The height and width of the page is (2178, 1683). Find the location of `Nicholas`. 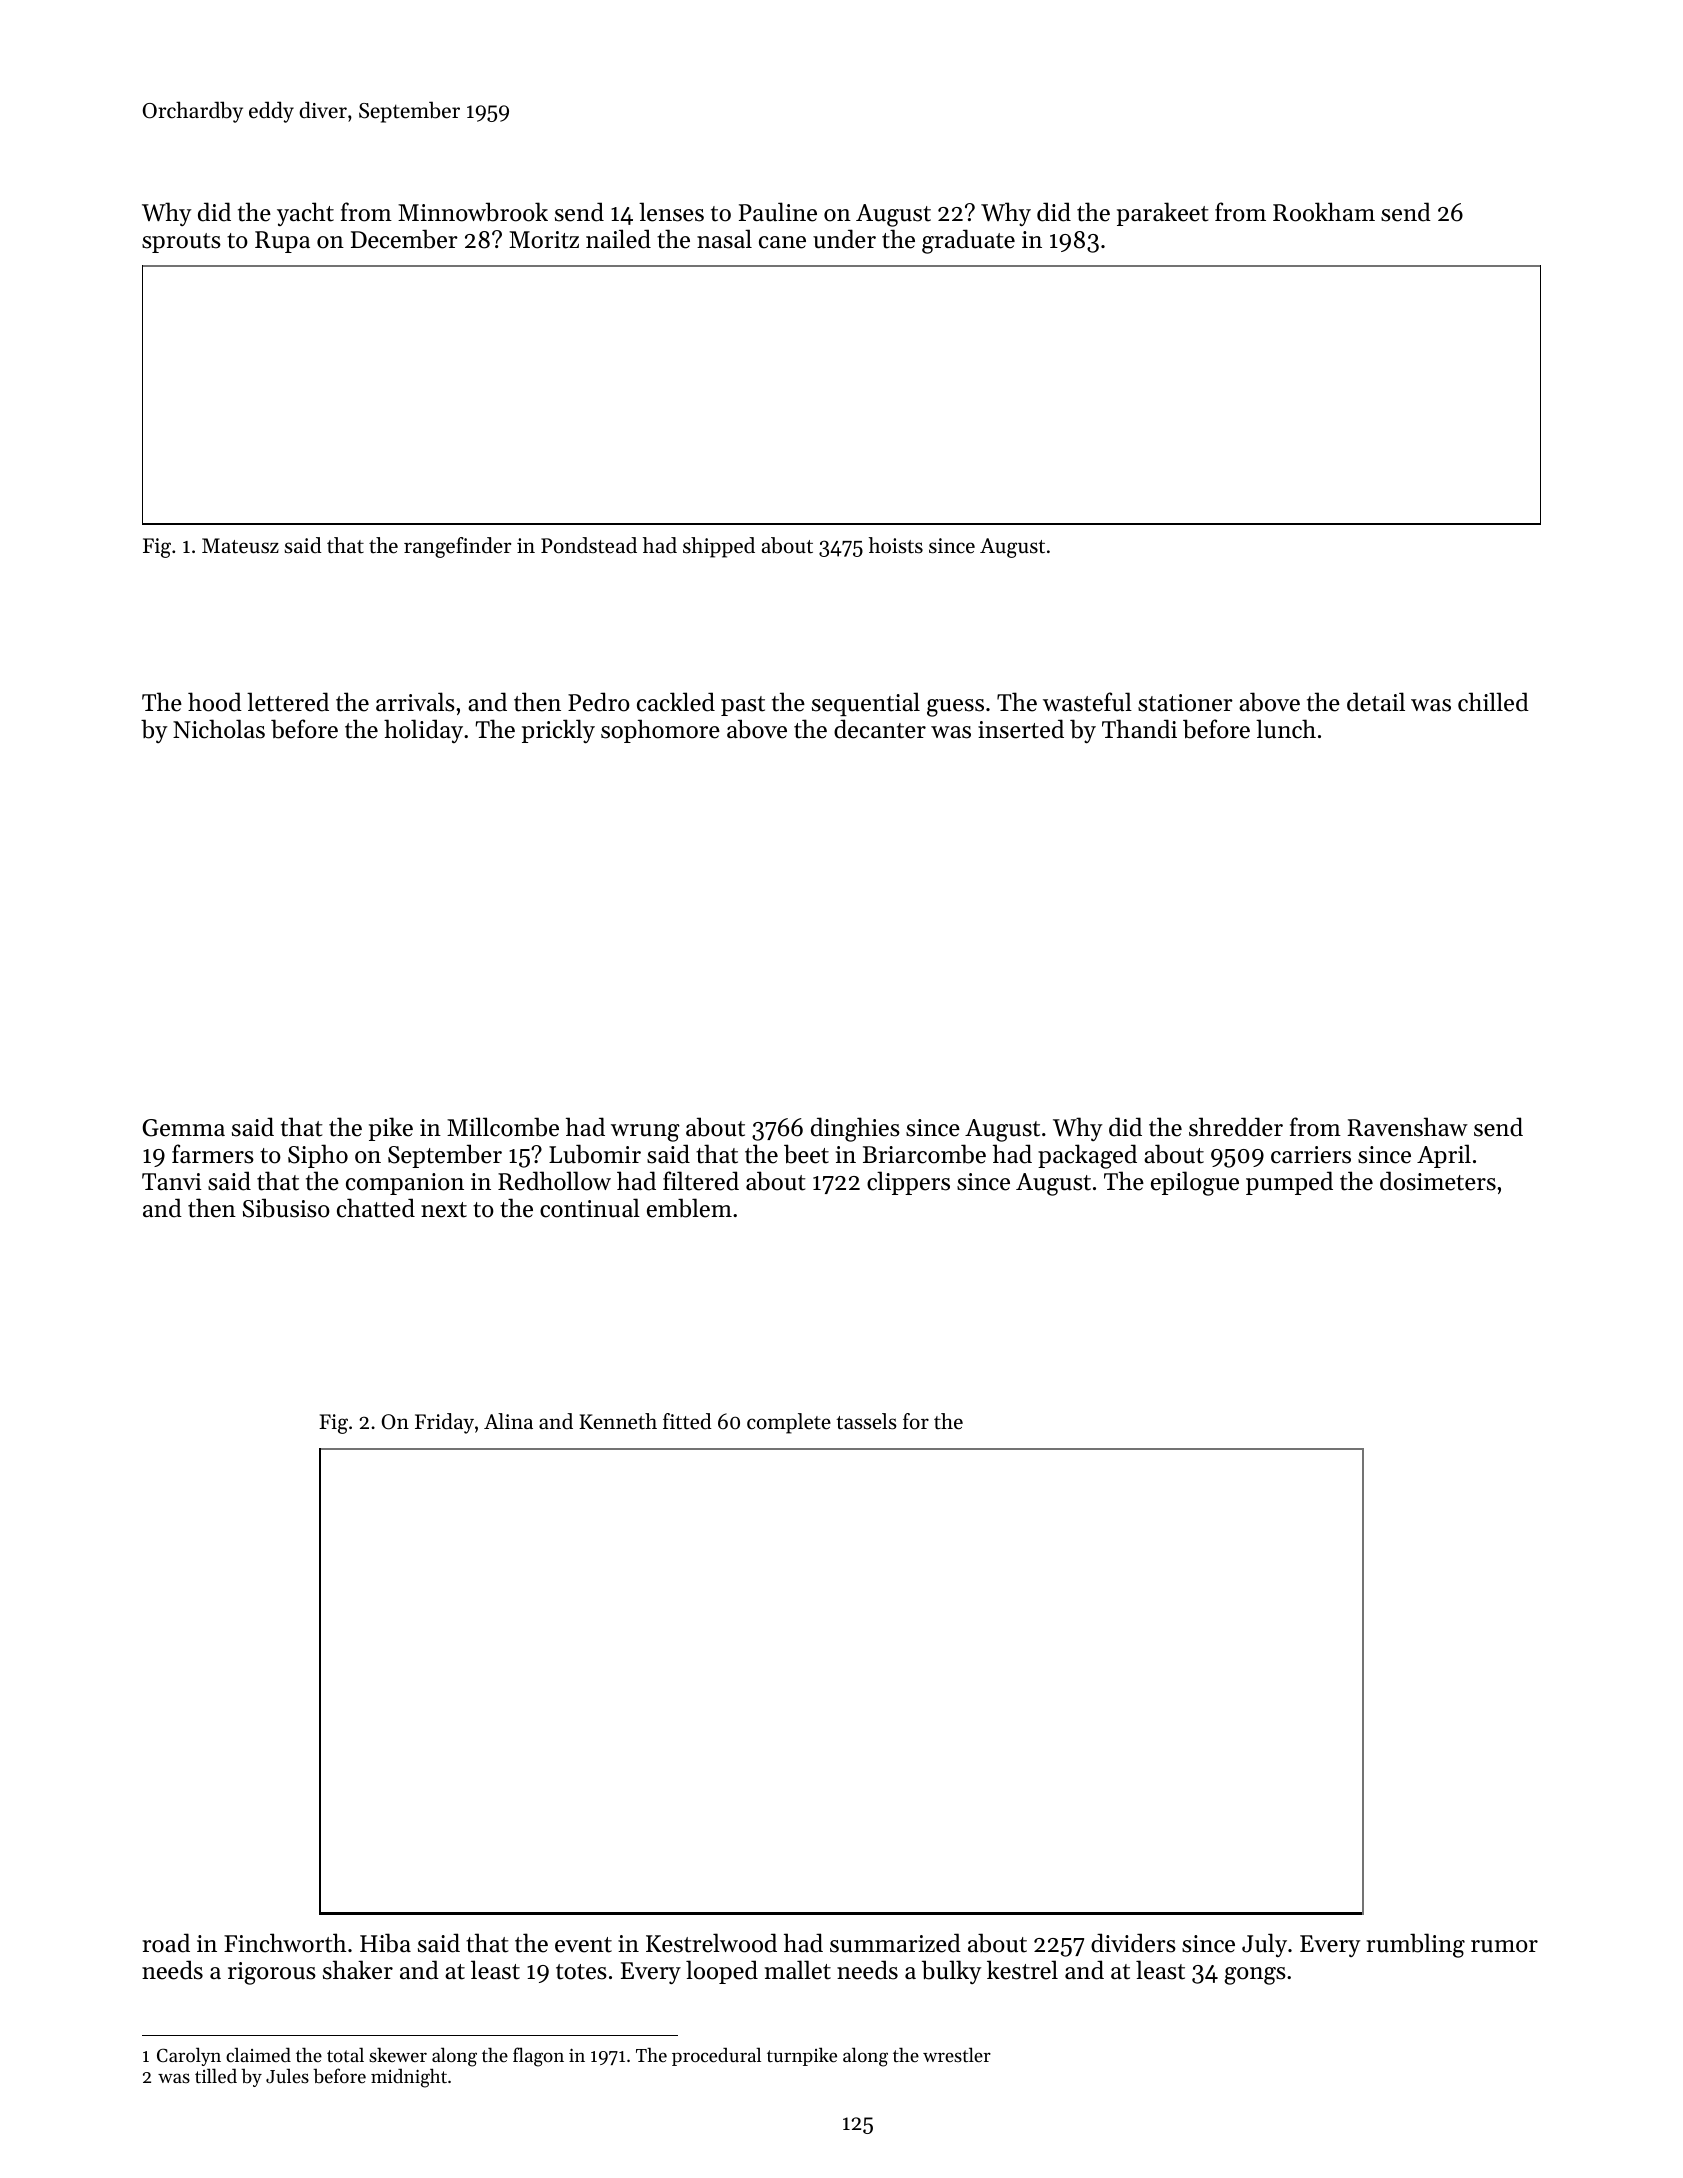

Nicholas is located at coordinates (219, 729).
